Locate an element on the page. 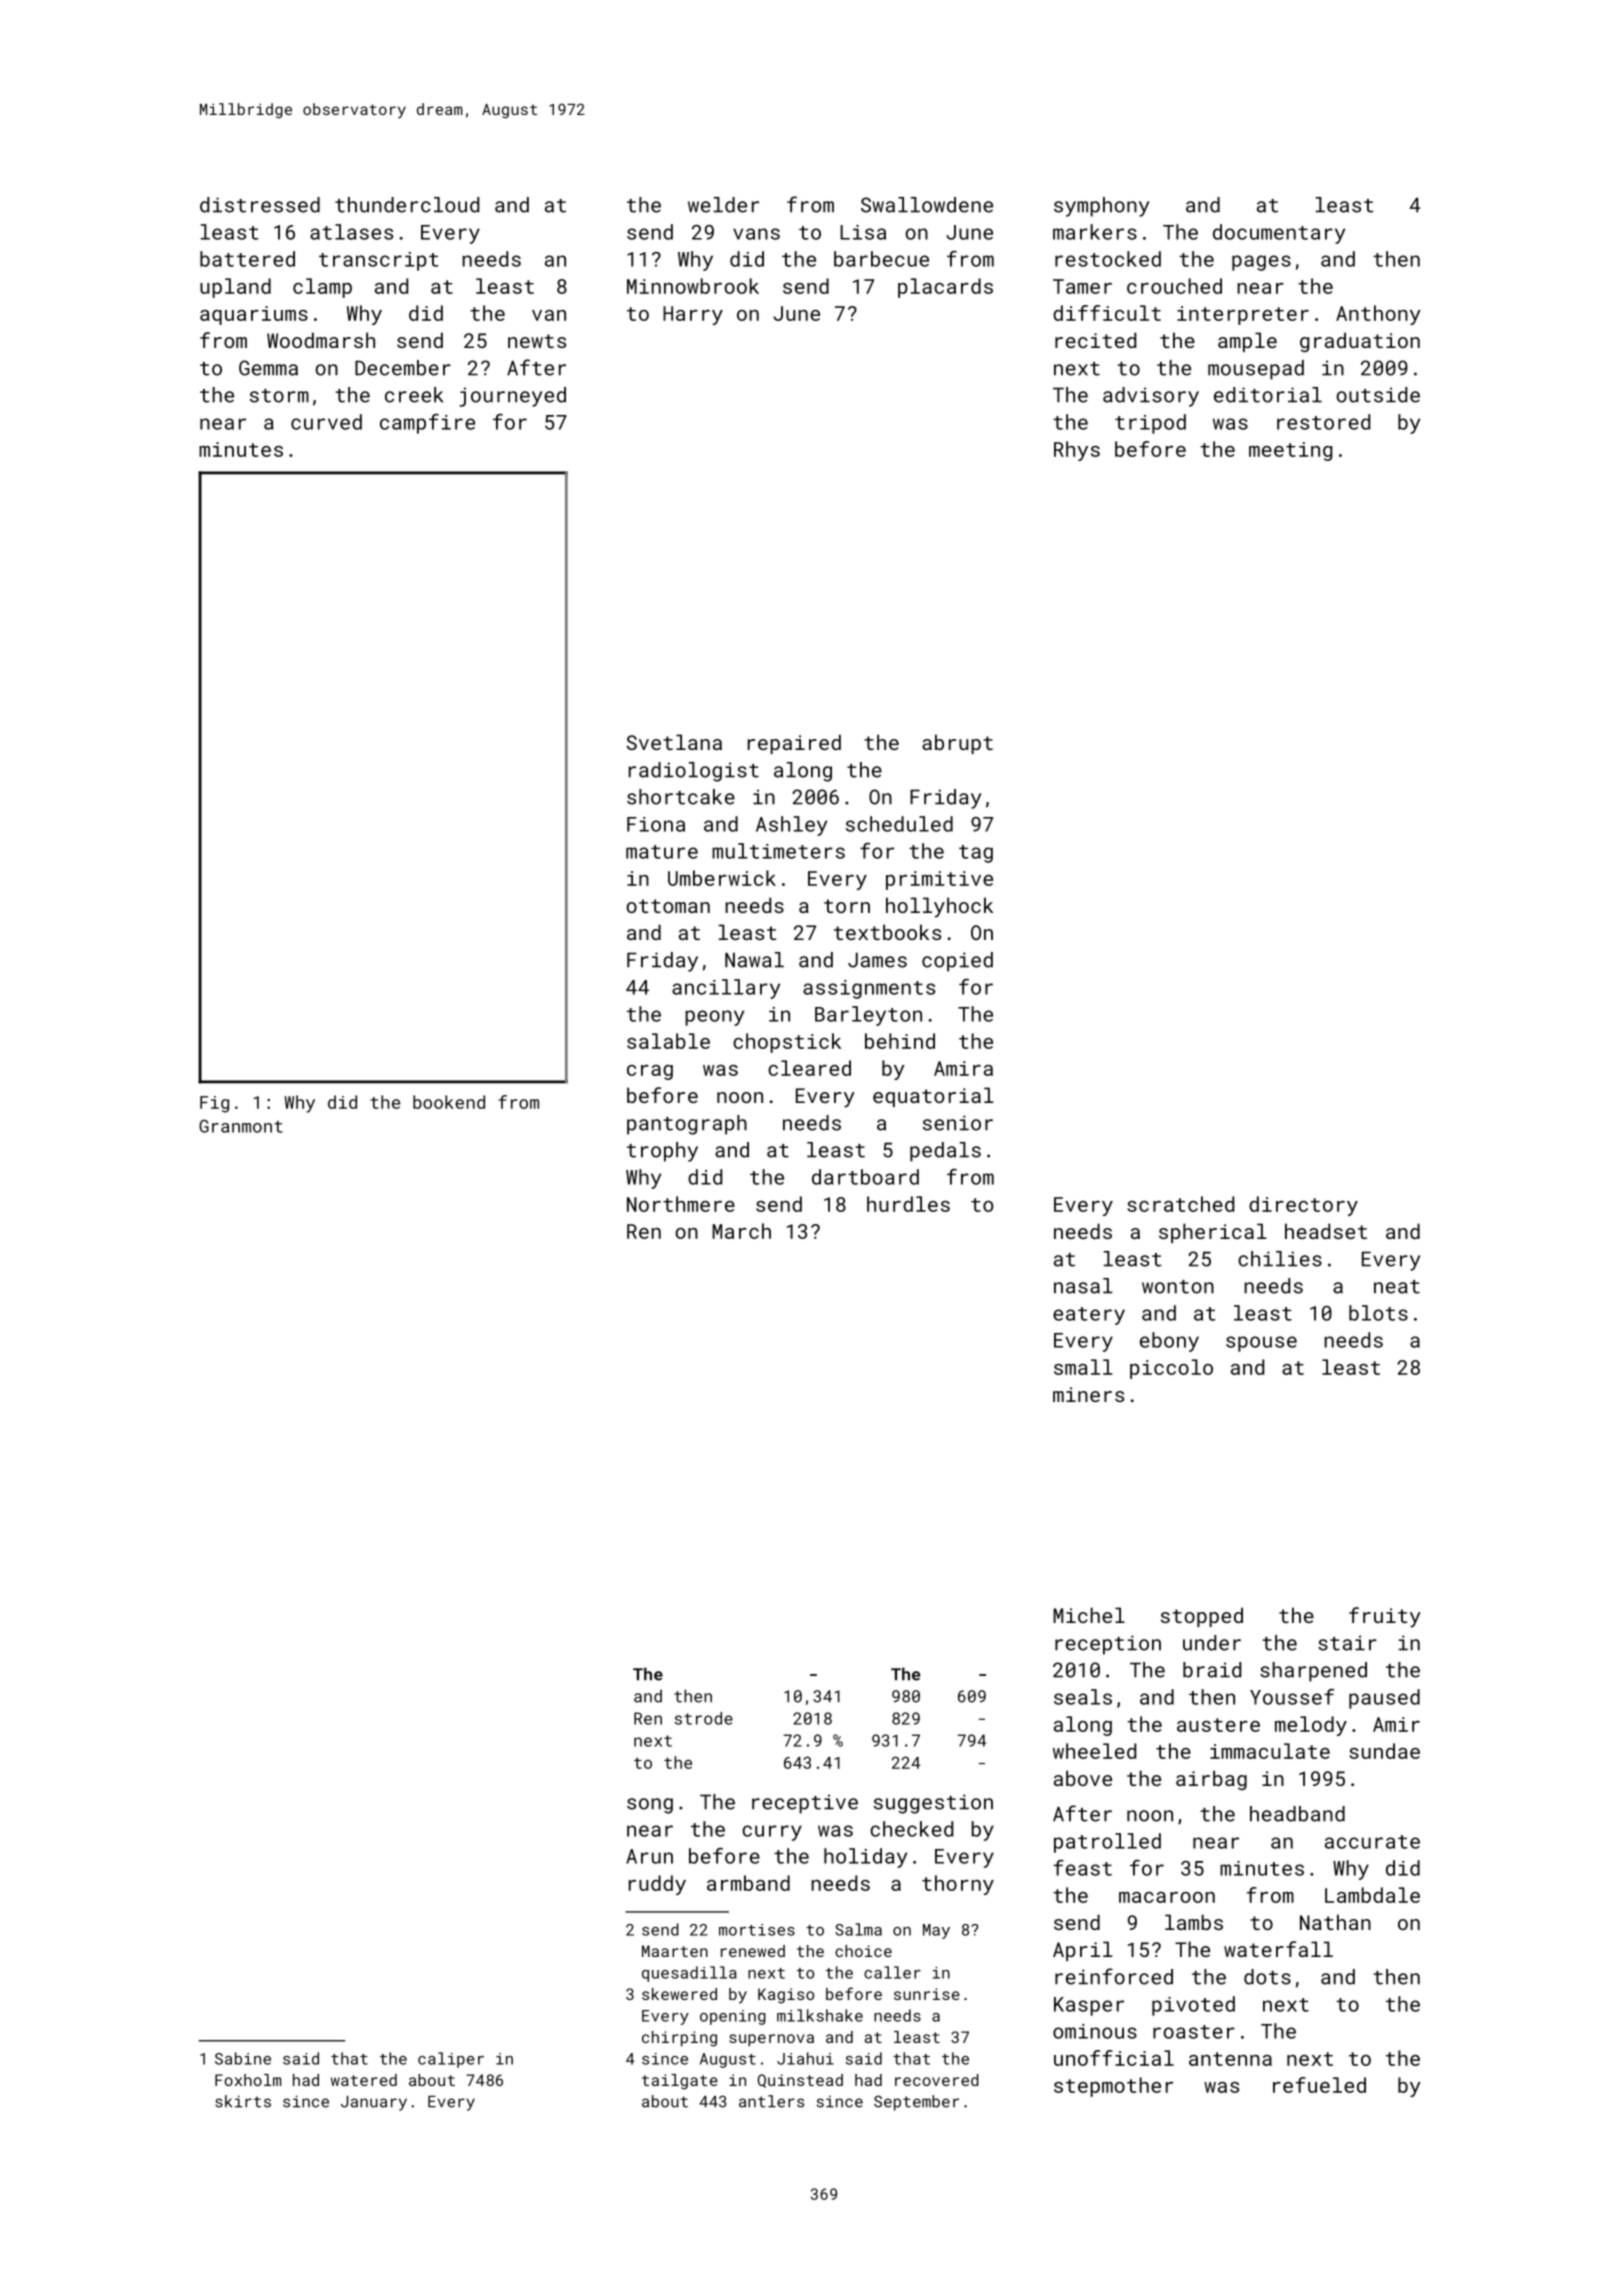  atlases is located at coordinates (351, 232).
